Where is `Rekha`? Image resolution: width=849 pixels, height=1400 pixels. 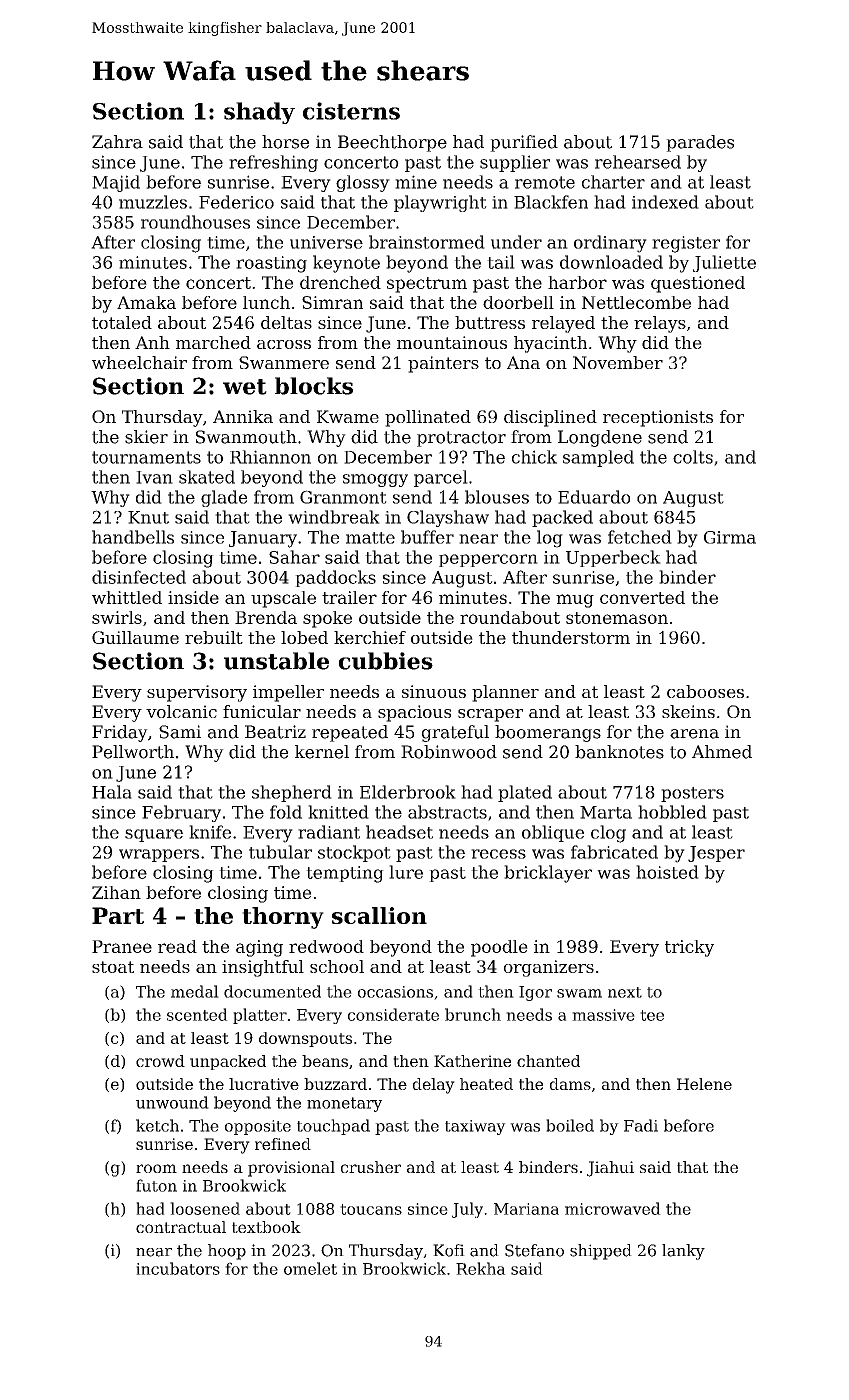
Rekha is located at coordinates (481, 1268).
